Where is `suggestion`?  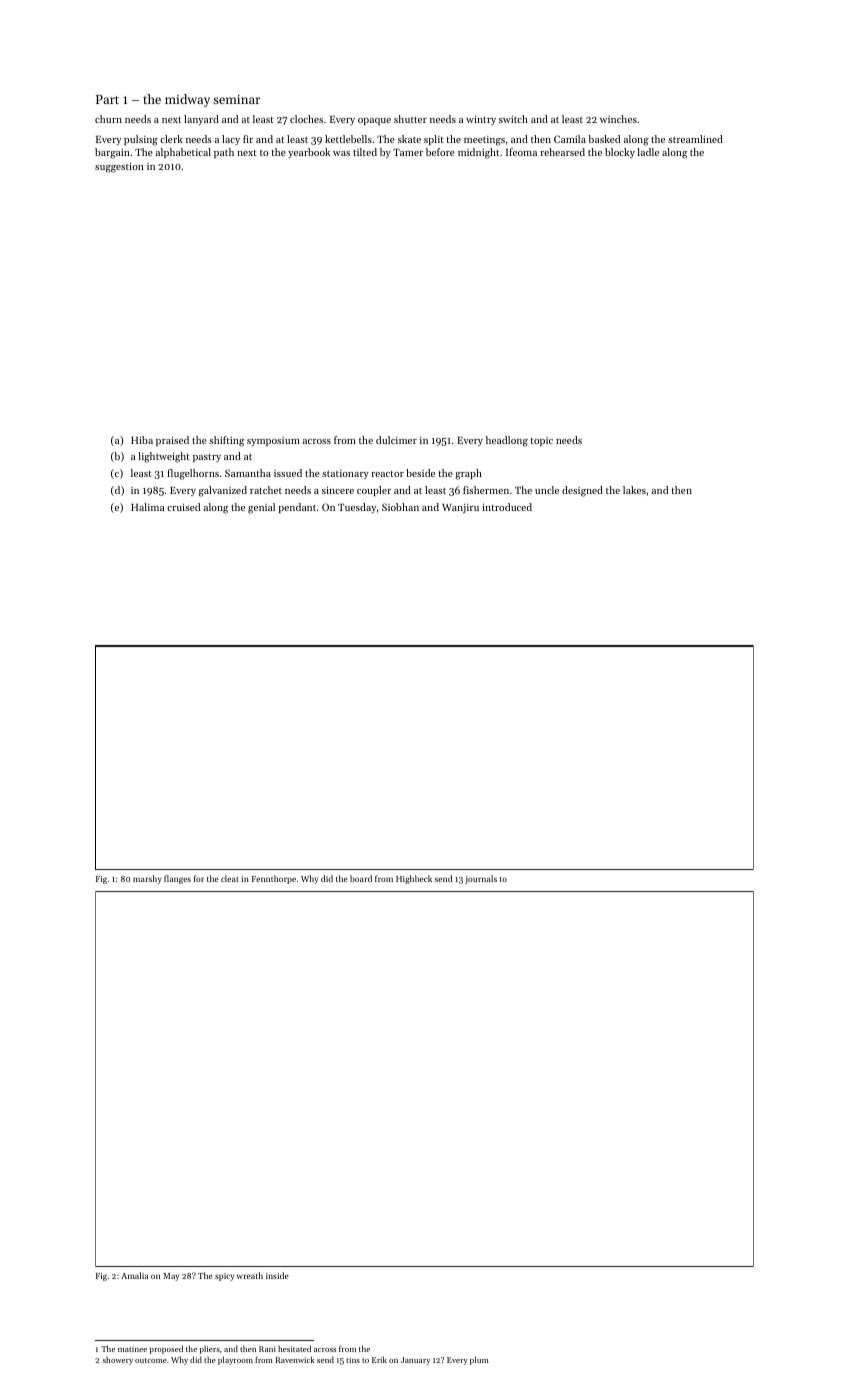
suggestion is located at coordinates (119, 168).
